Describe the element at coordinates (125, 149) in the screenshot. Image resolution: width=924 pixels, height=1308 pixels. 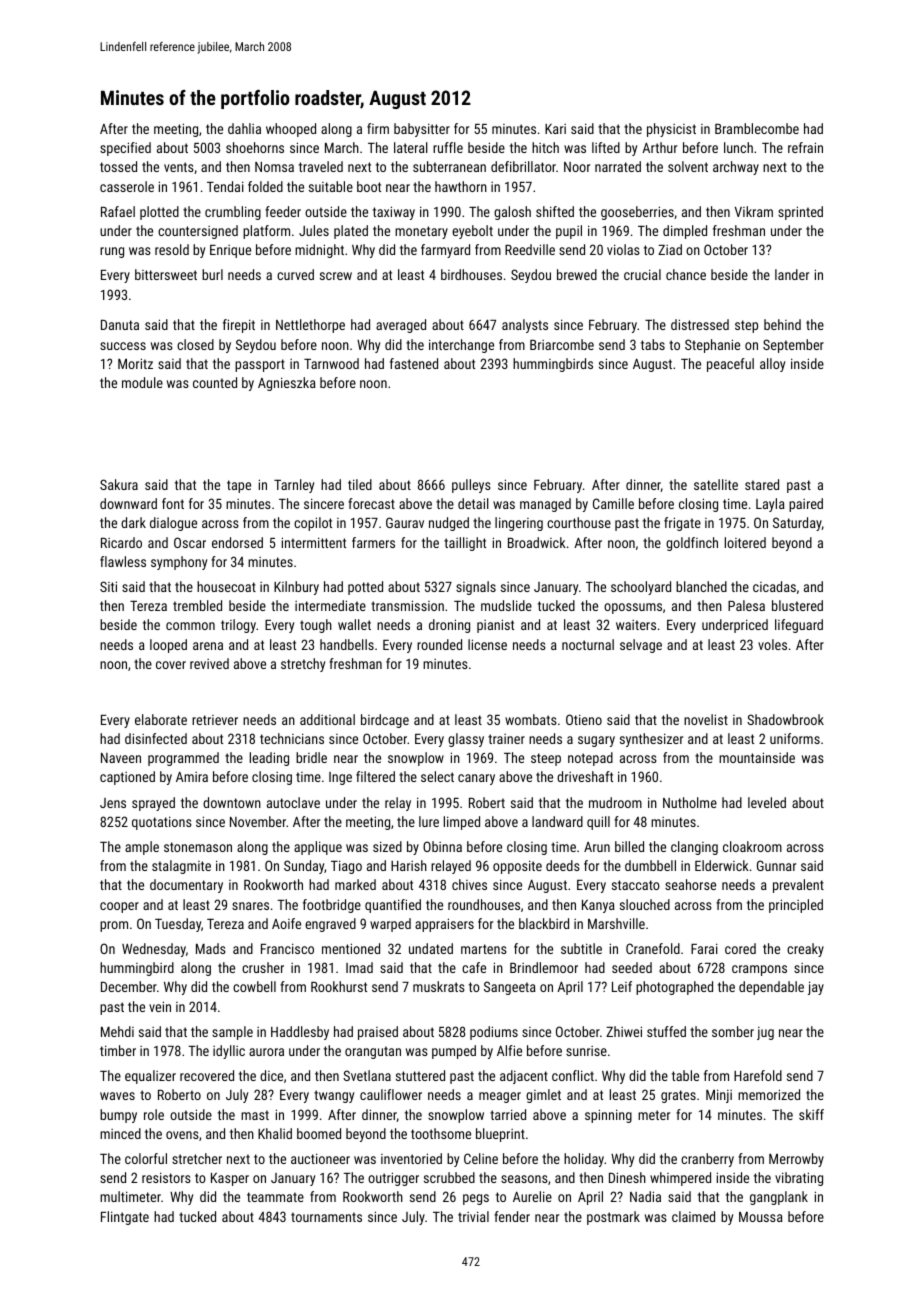
I see `specified` at that location.
